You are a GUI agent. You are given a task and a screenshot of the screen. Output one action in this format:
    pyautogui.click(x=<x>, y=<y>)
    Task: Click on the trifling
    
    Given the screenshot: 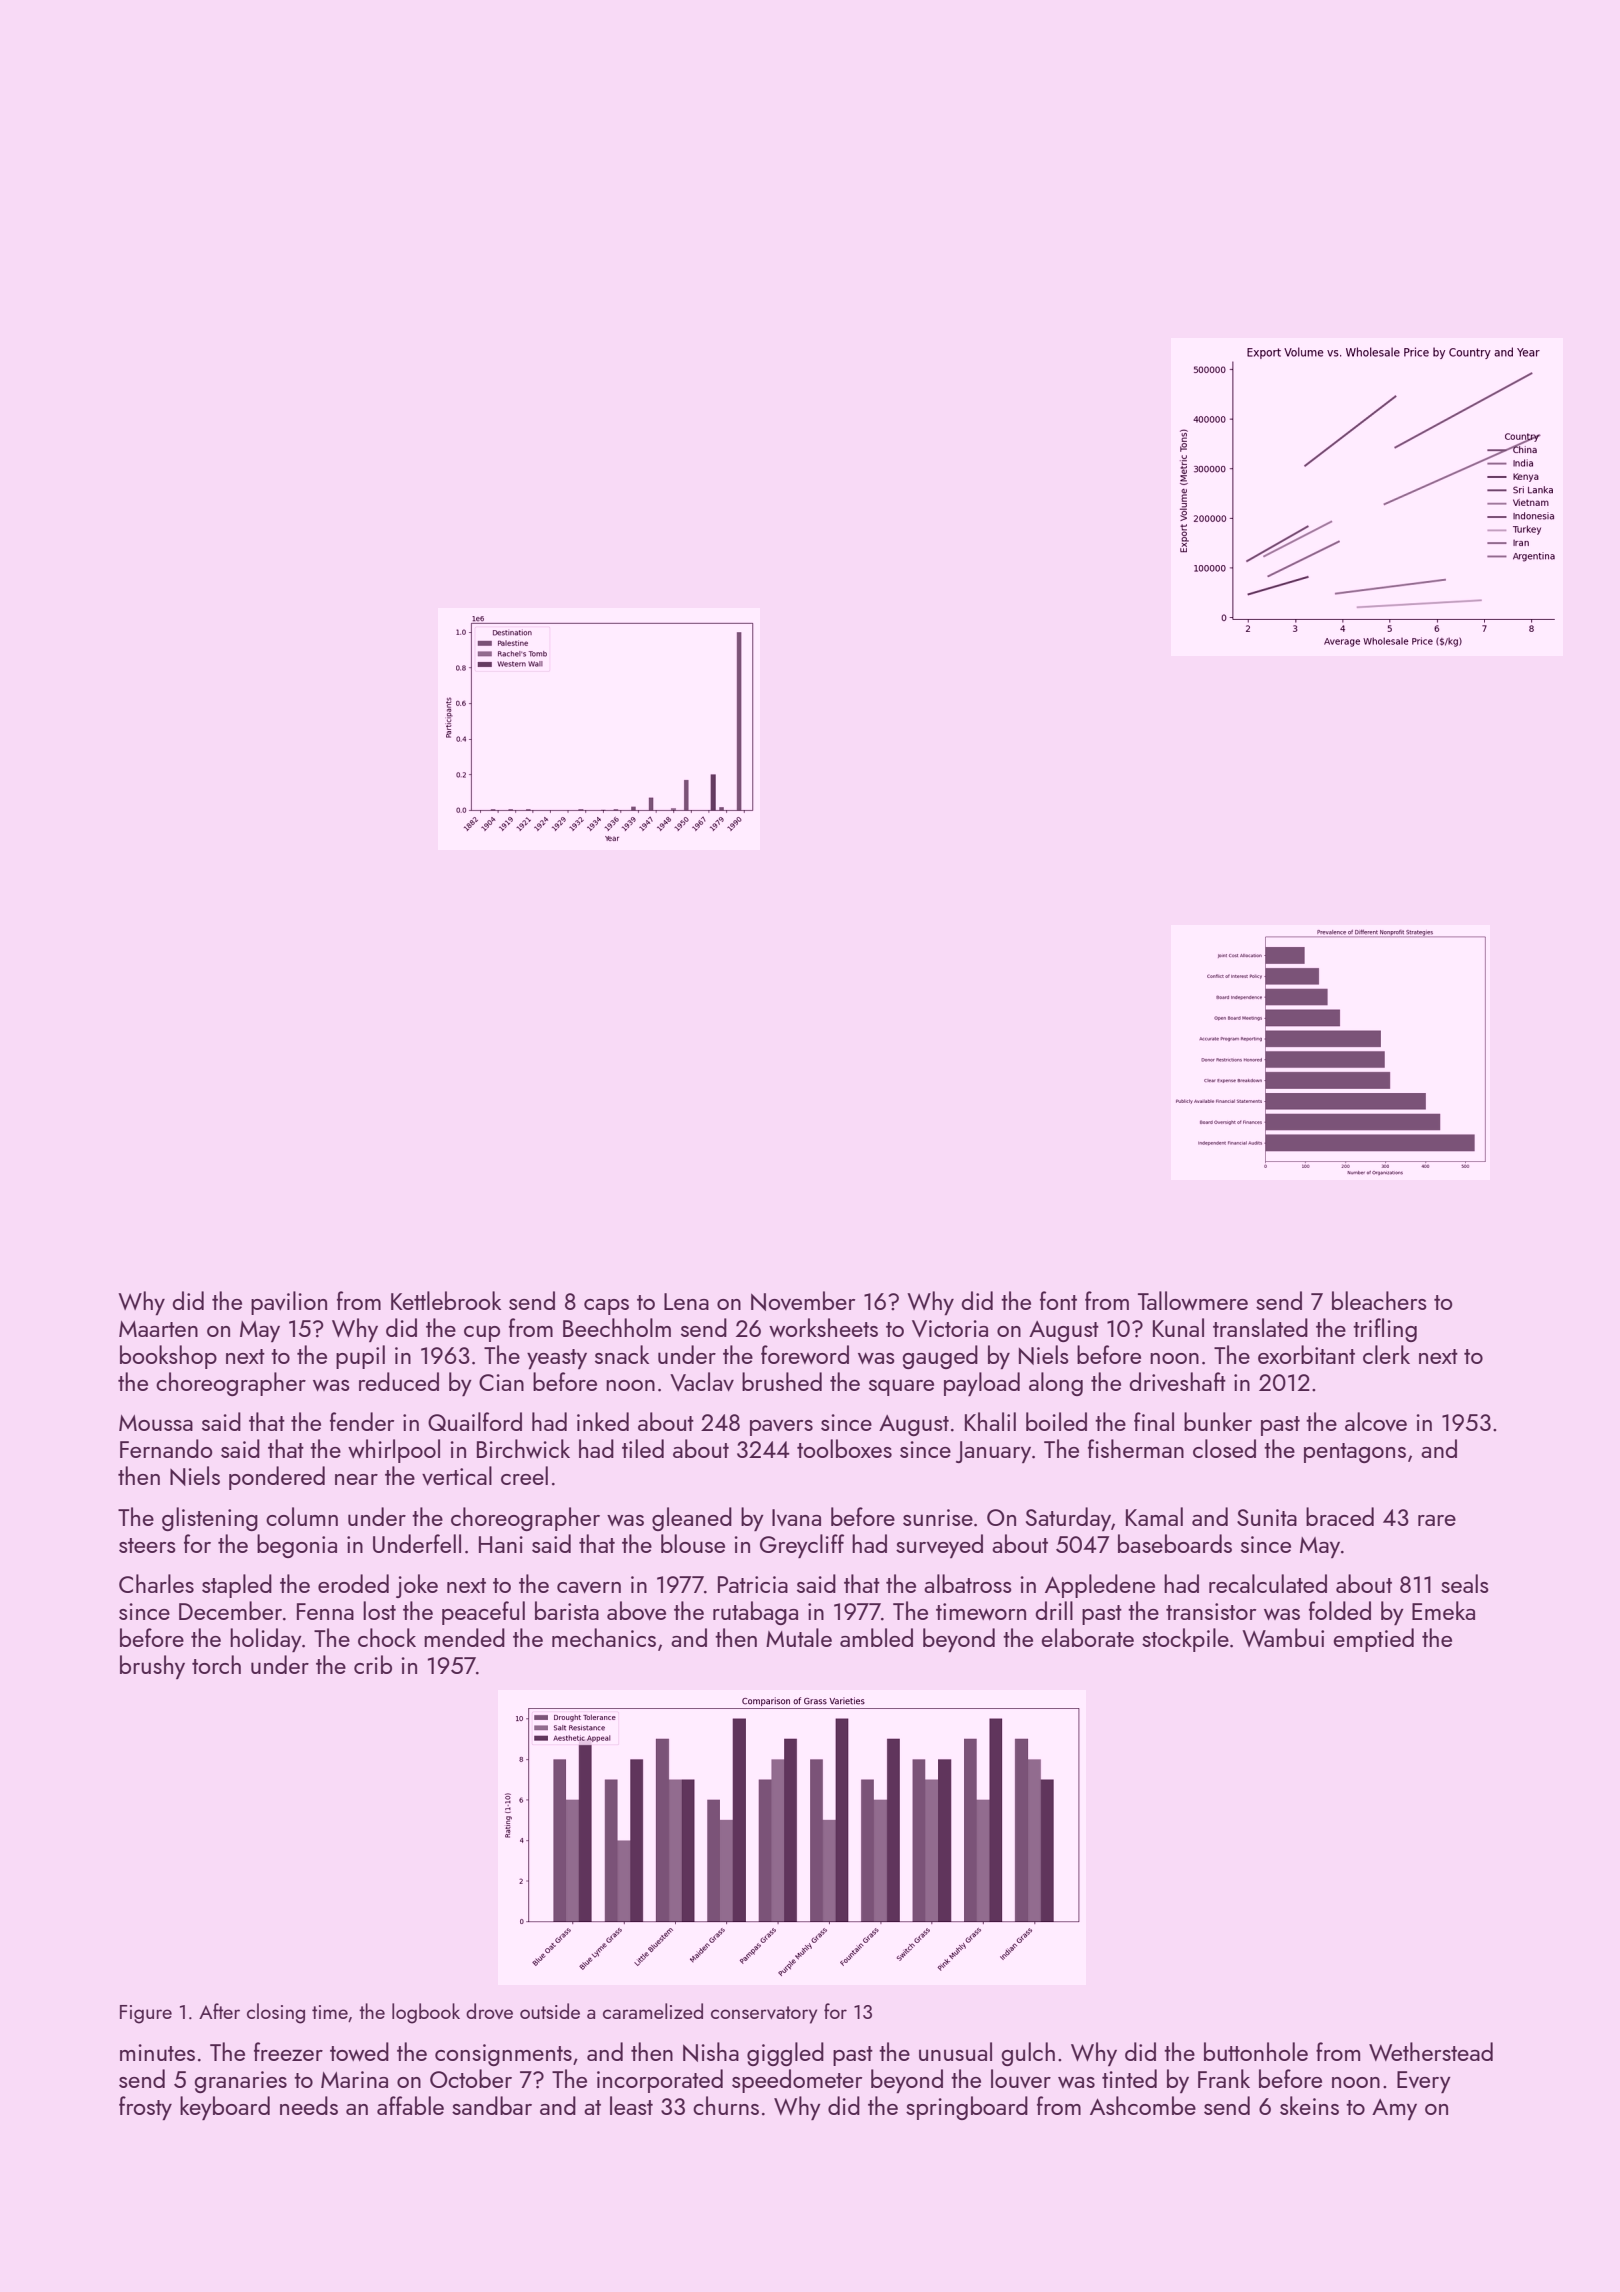 What is the action you would take?
    pyautogui.click(x=1385, y=1330)
